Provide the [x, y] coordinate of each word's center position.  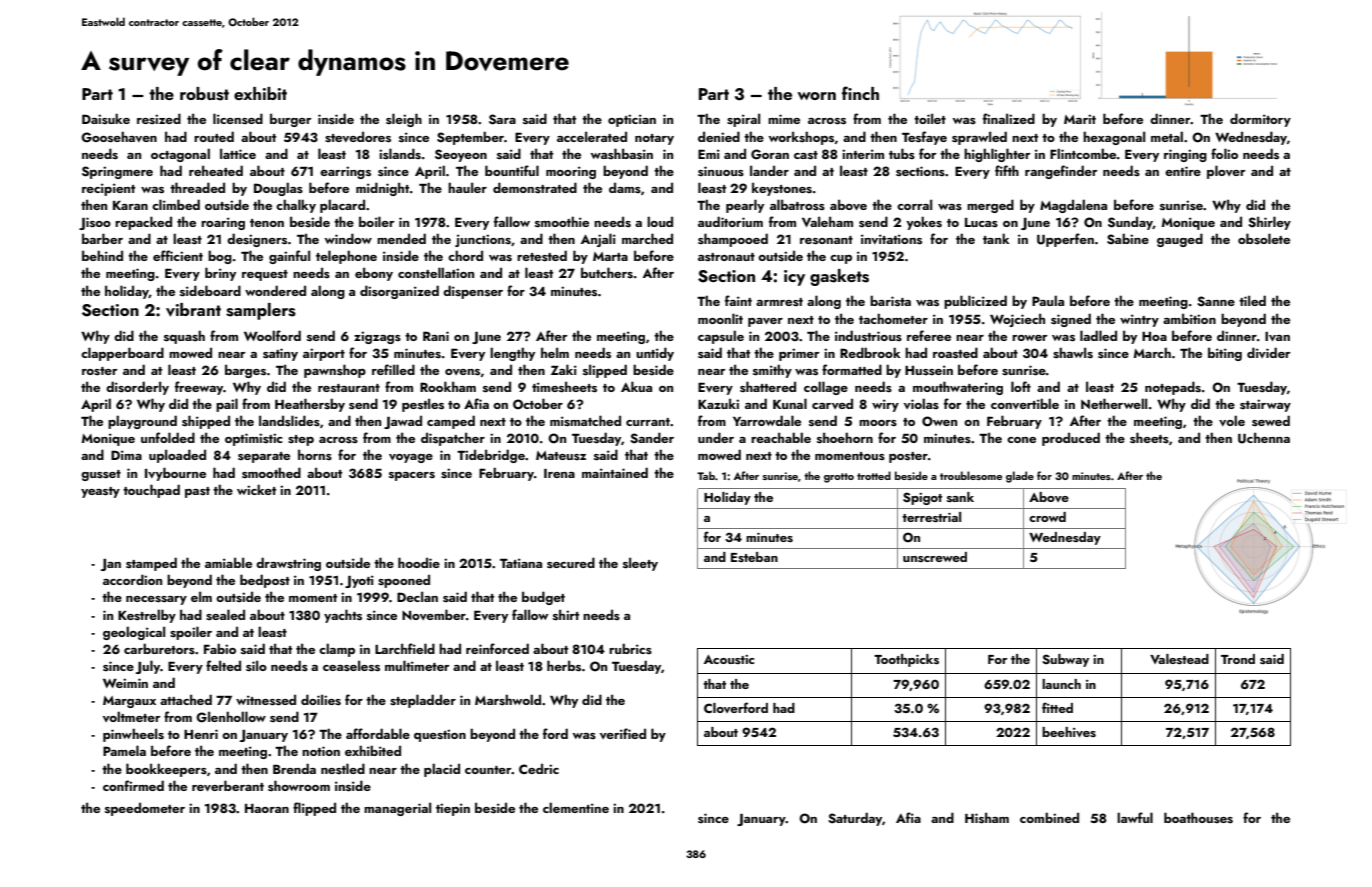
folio [1224, 153]
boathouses [1198, 818]
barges [245, 371]
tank [996, 238]
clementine [576, 807]
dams [625, 187]
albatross [797, 204]
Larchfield [405, 648]
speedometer [145, 809]
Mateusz [561, 455]
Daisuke [106, 118]
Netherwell [1114, 403]
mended [401, 238]
